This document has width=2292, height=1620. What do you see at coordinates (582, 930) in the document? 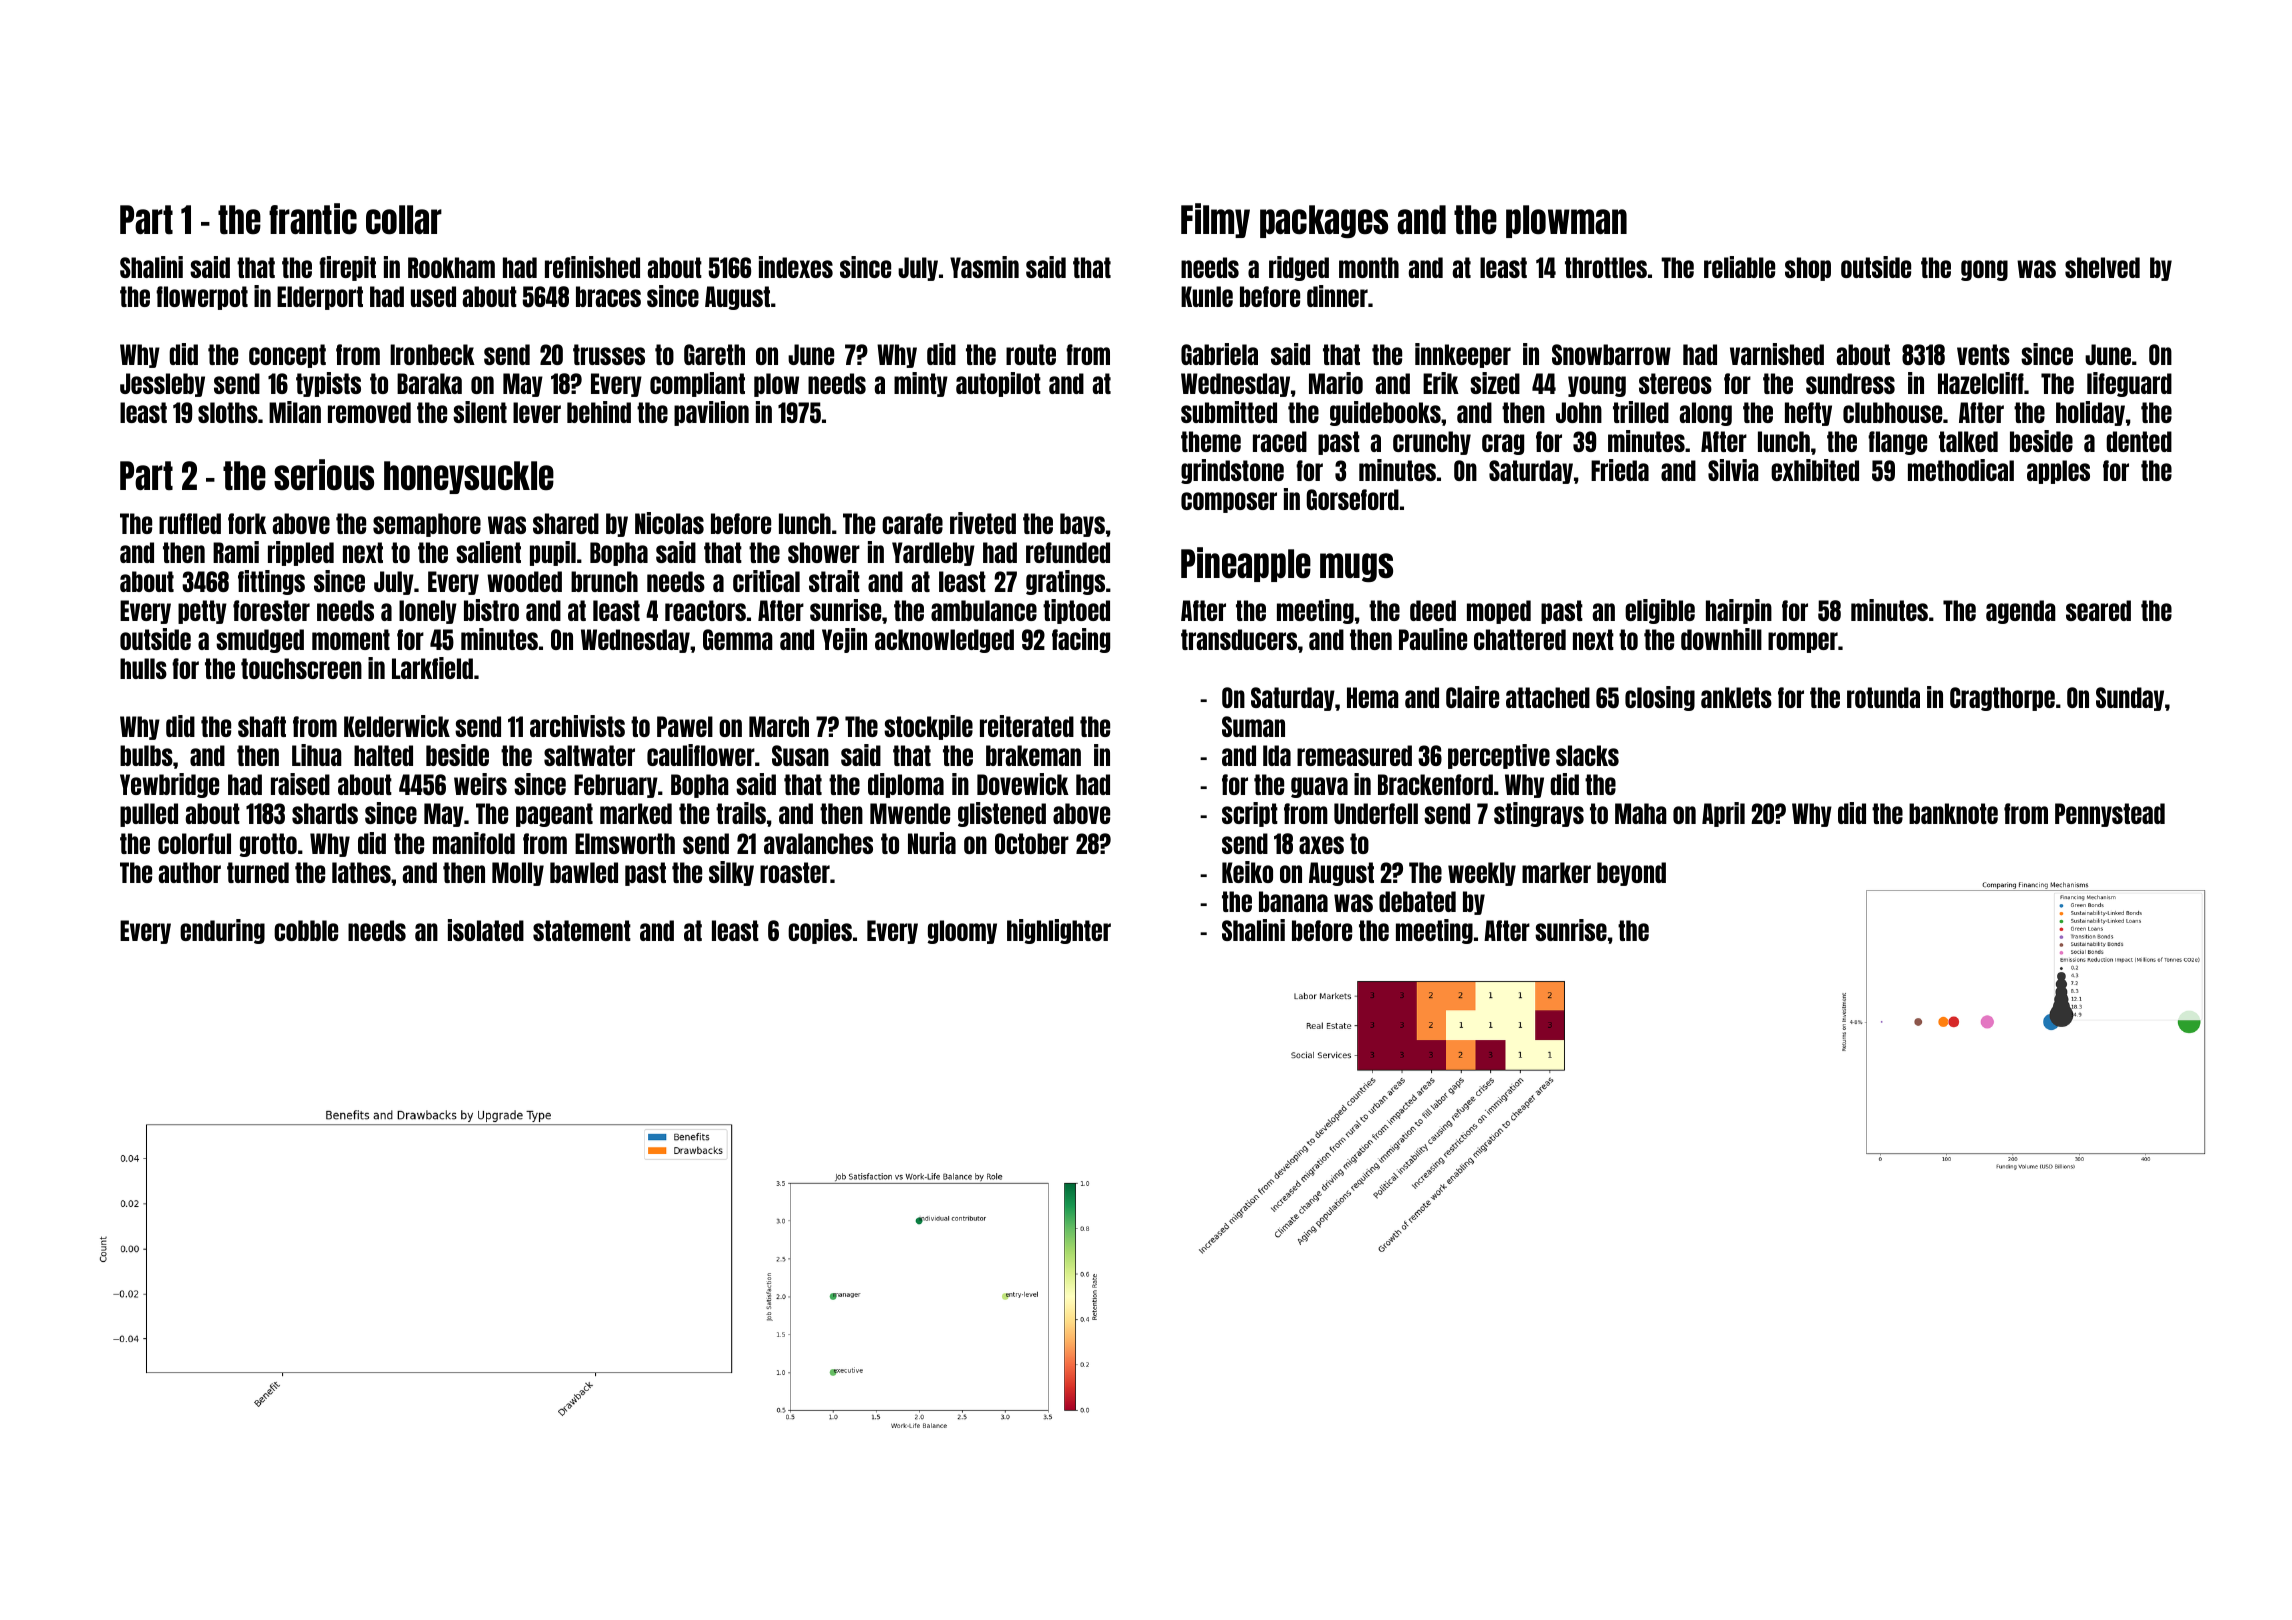
I see `statement` at bounding box center [582, 930].
